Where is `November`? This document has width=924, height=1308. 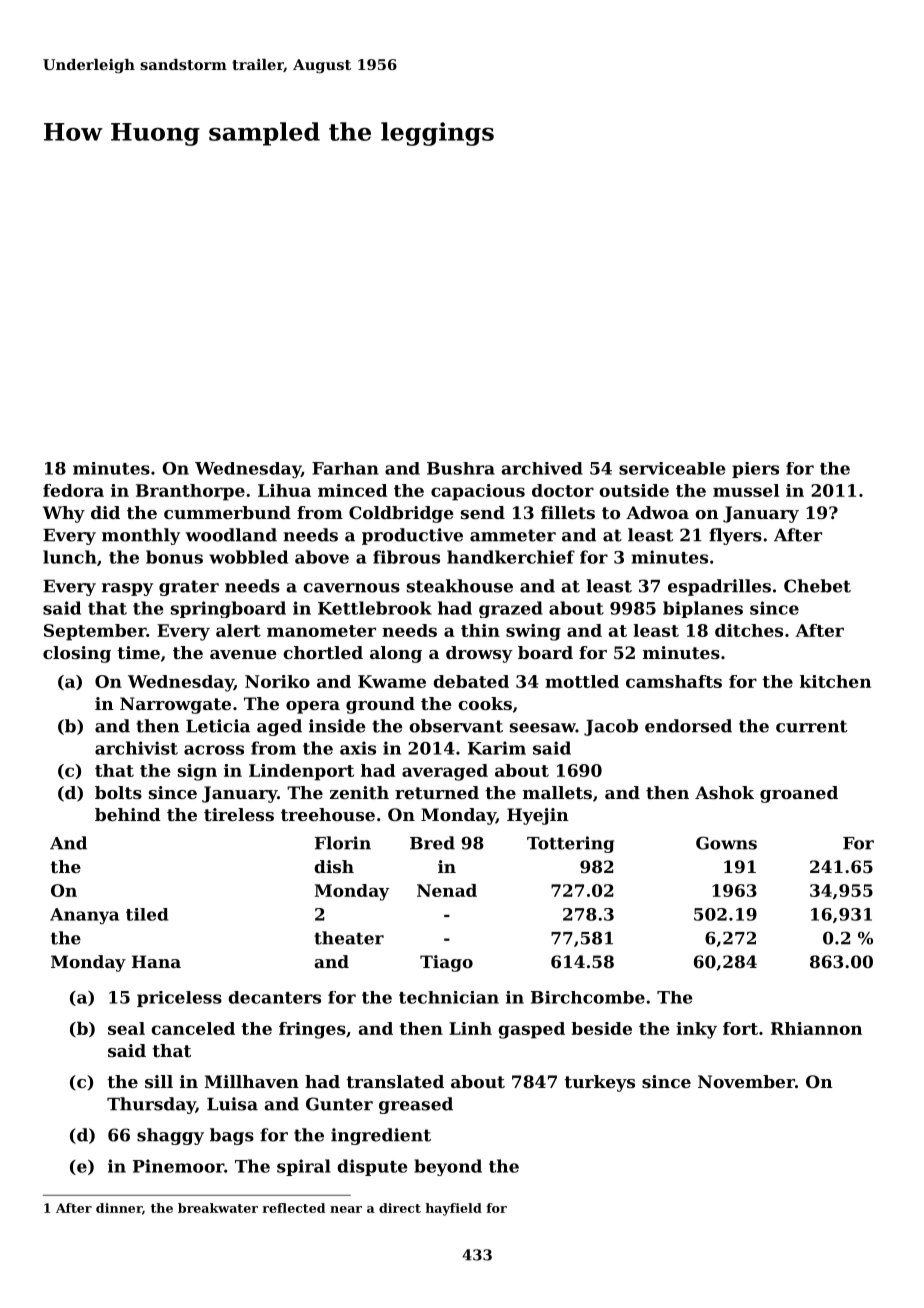 November is located at coordinates (746, 1081).
